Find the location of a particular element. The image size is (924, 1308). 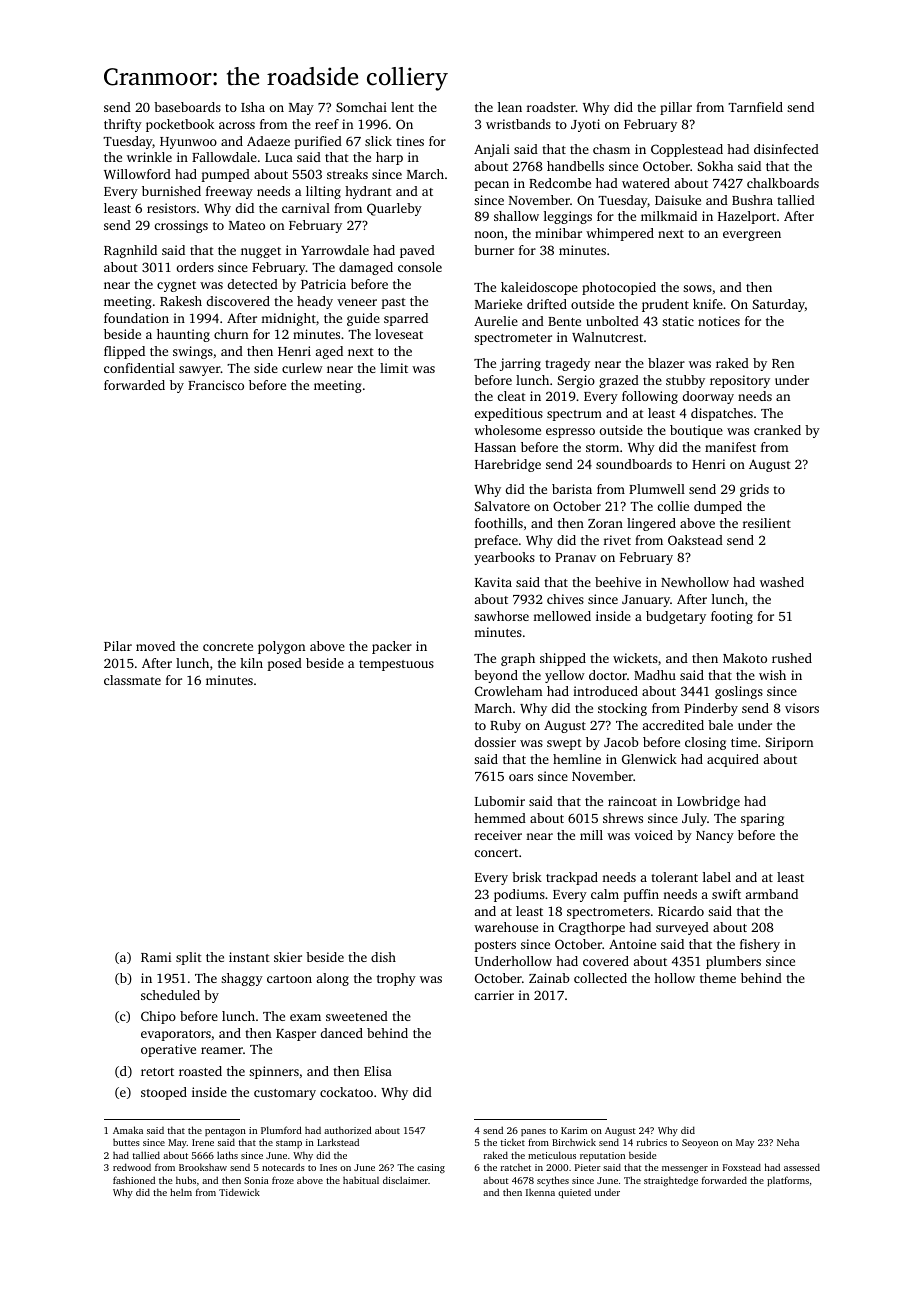

disclaimer is located at coordinates (405, 1180).
